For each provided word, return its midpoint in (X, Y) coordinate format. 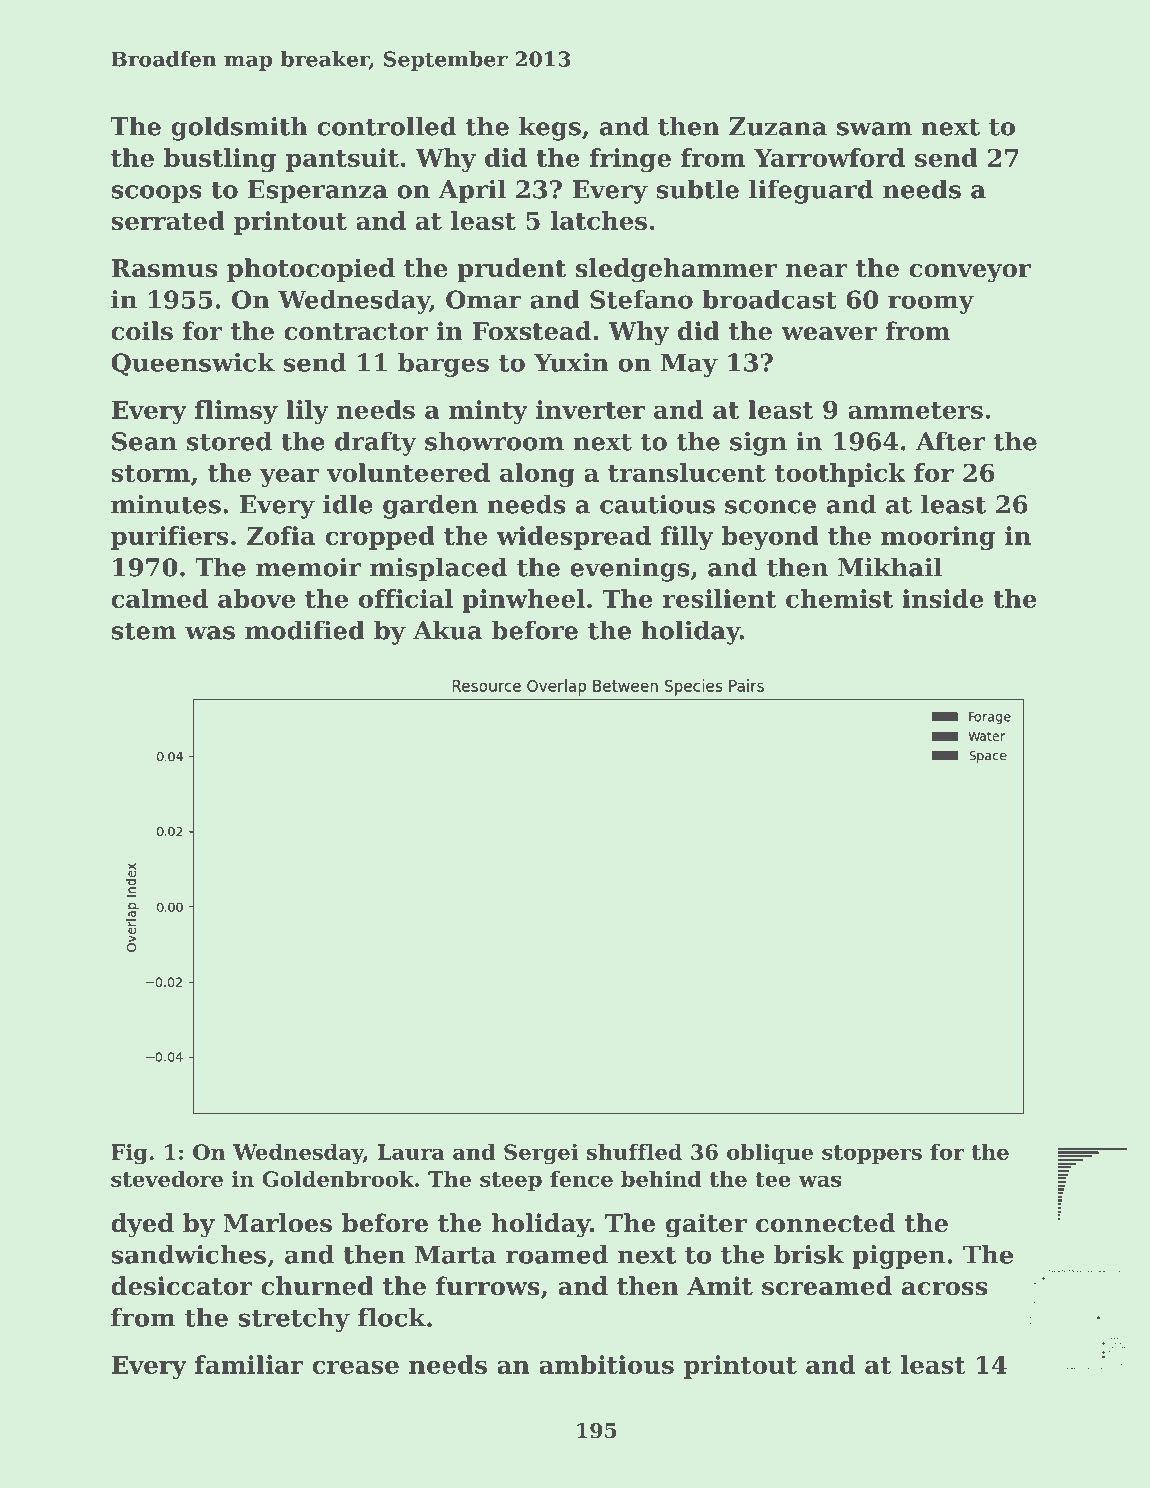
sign (758, 443)
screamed (827, 1286)
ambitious (606, 1364)
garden (430, 506)
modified (305, 630)
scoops (156, 194)
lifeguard (811, 191)
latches (599, 220)
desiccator (181, 1286)
